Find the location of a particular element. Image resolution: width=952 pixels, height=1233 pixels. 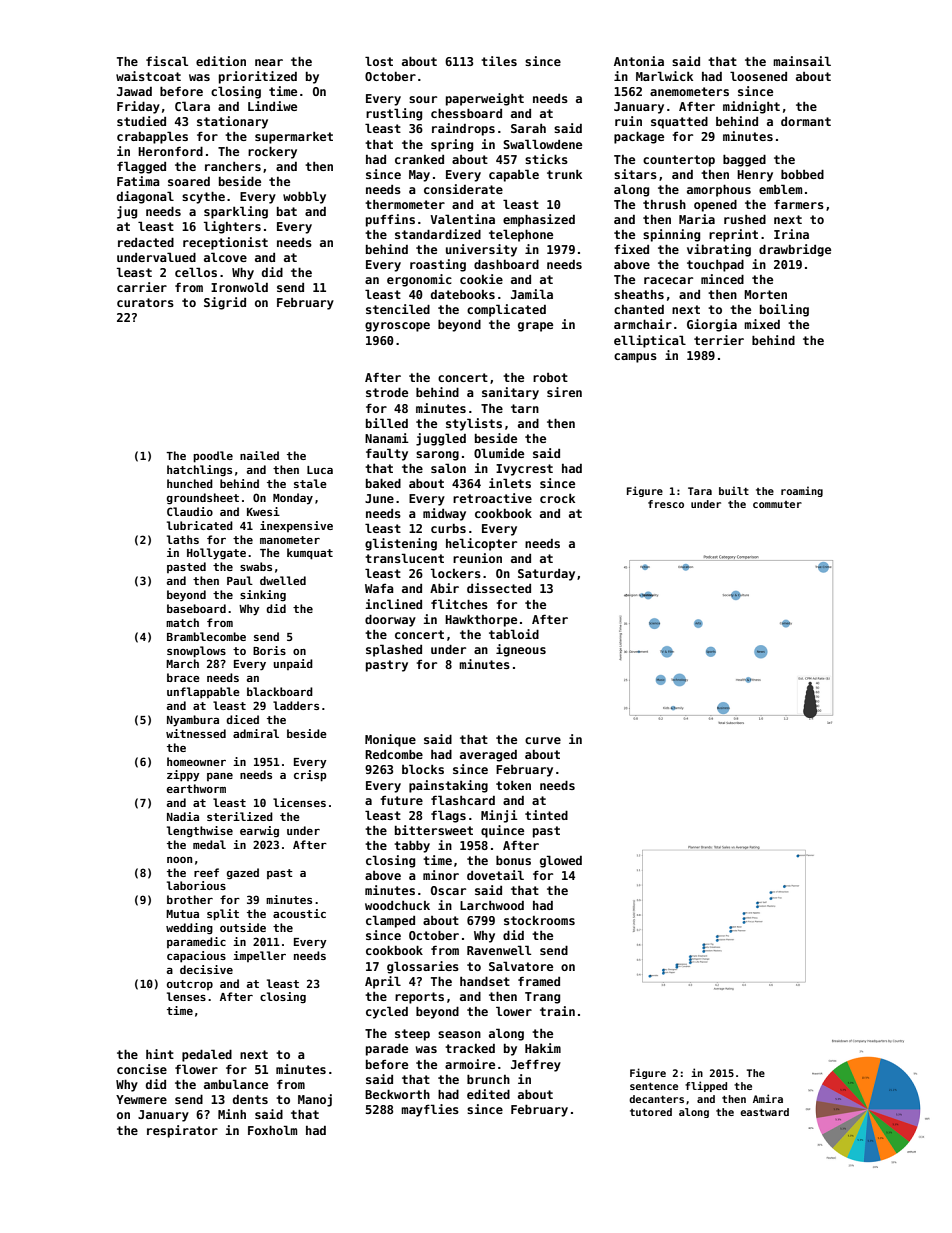

ambulance is located at coordinates (236, 1084).
